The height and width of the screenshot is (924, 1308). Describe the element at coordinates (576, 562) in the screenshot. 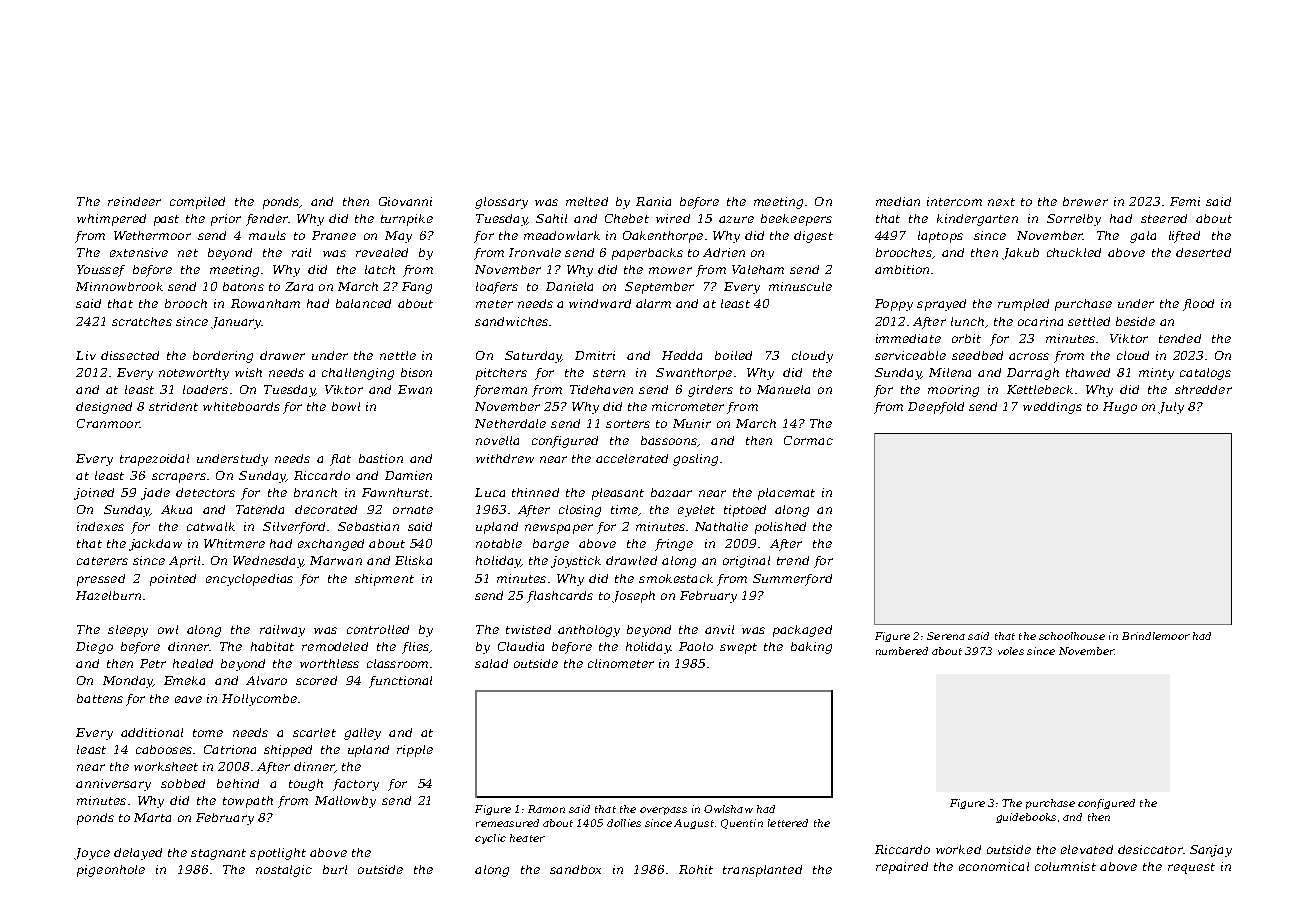

I see `joystick` at that location.
